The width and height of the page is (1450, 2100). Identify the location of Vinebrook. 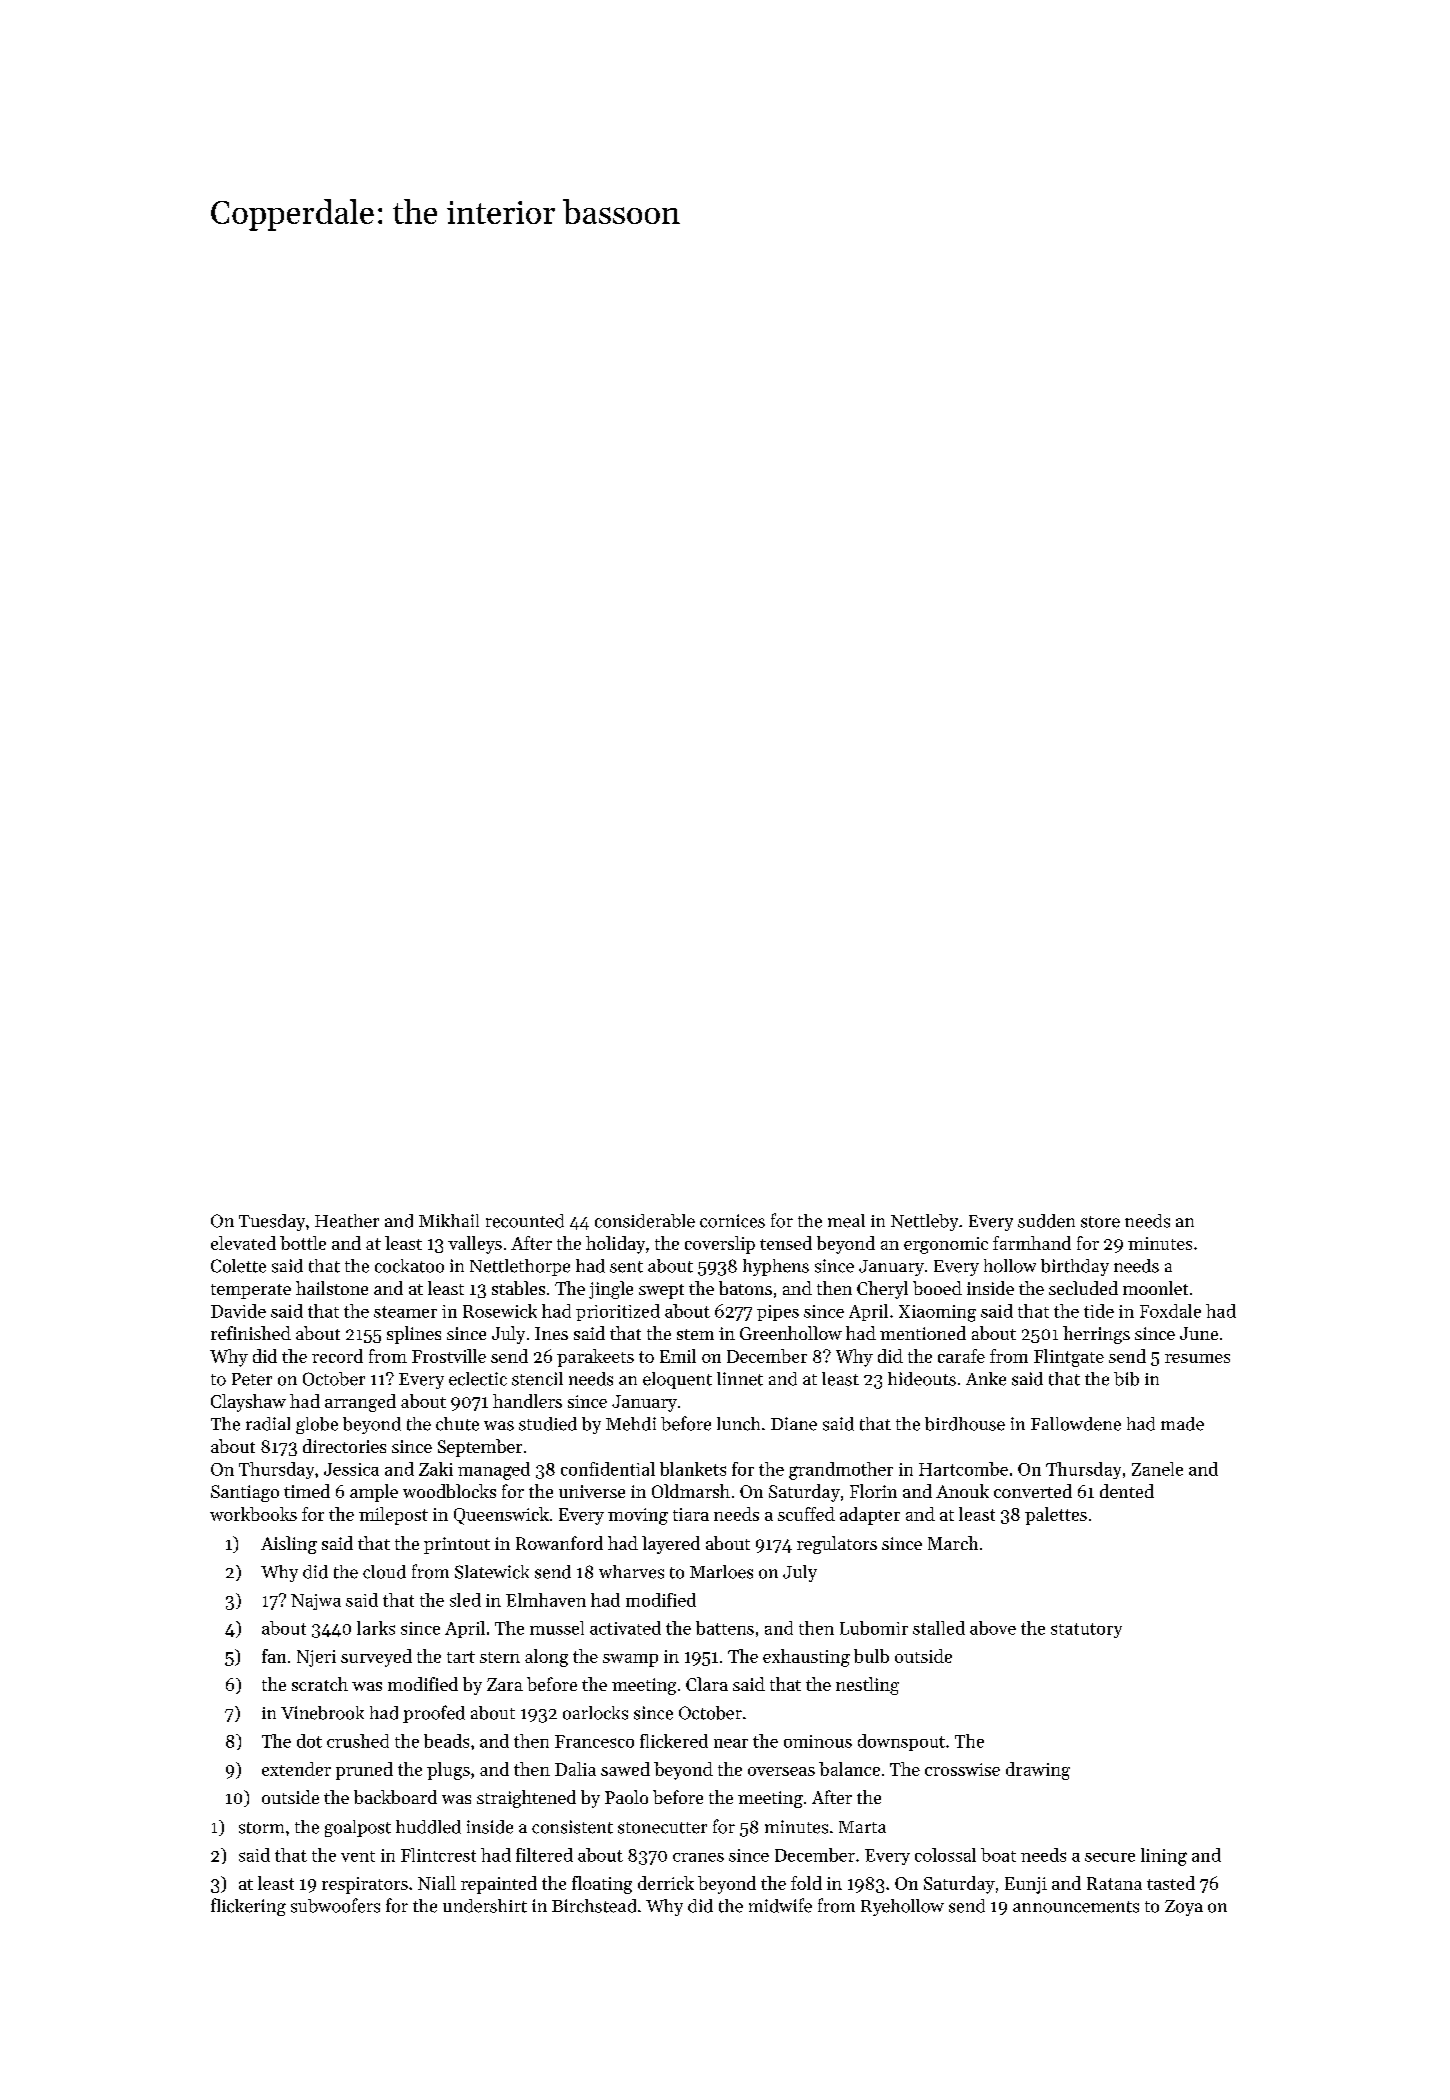
(322, 1713).
